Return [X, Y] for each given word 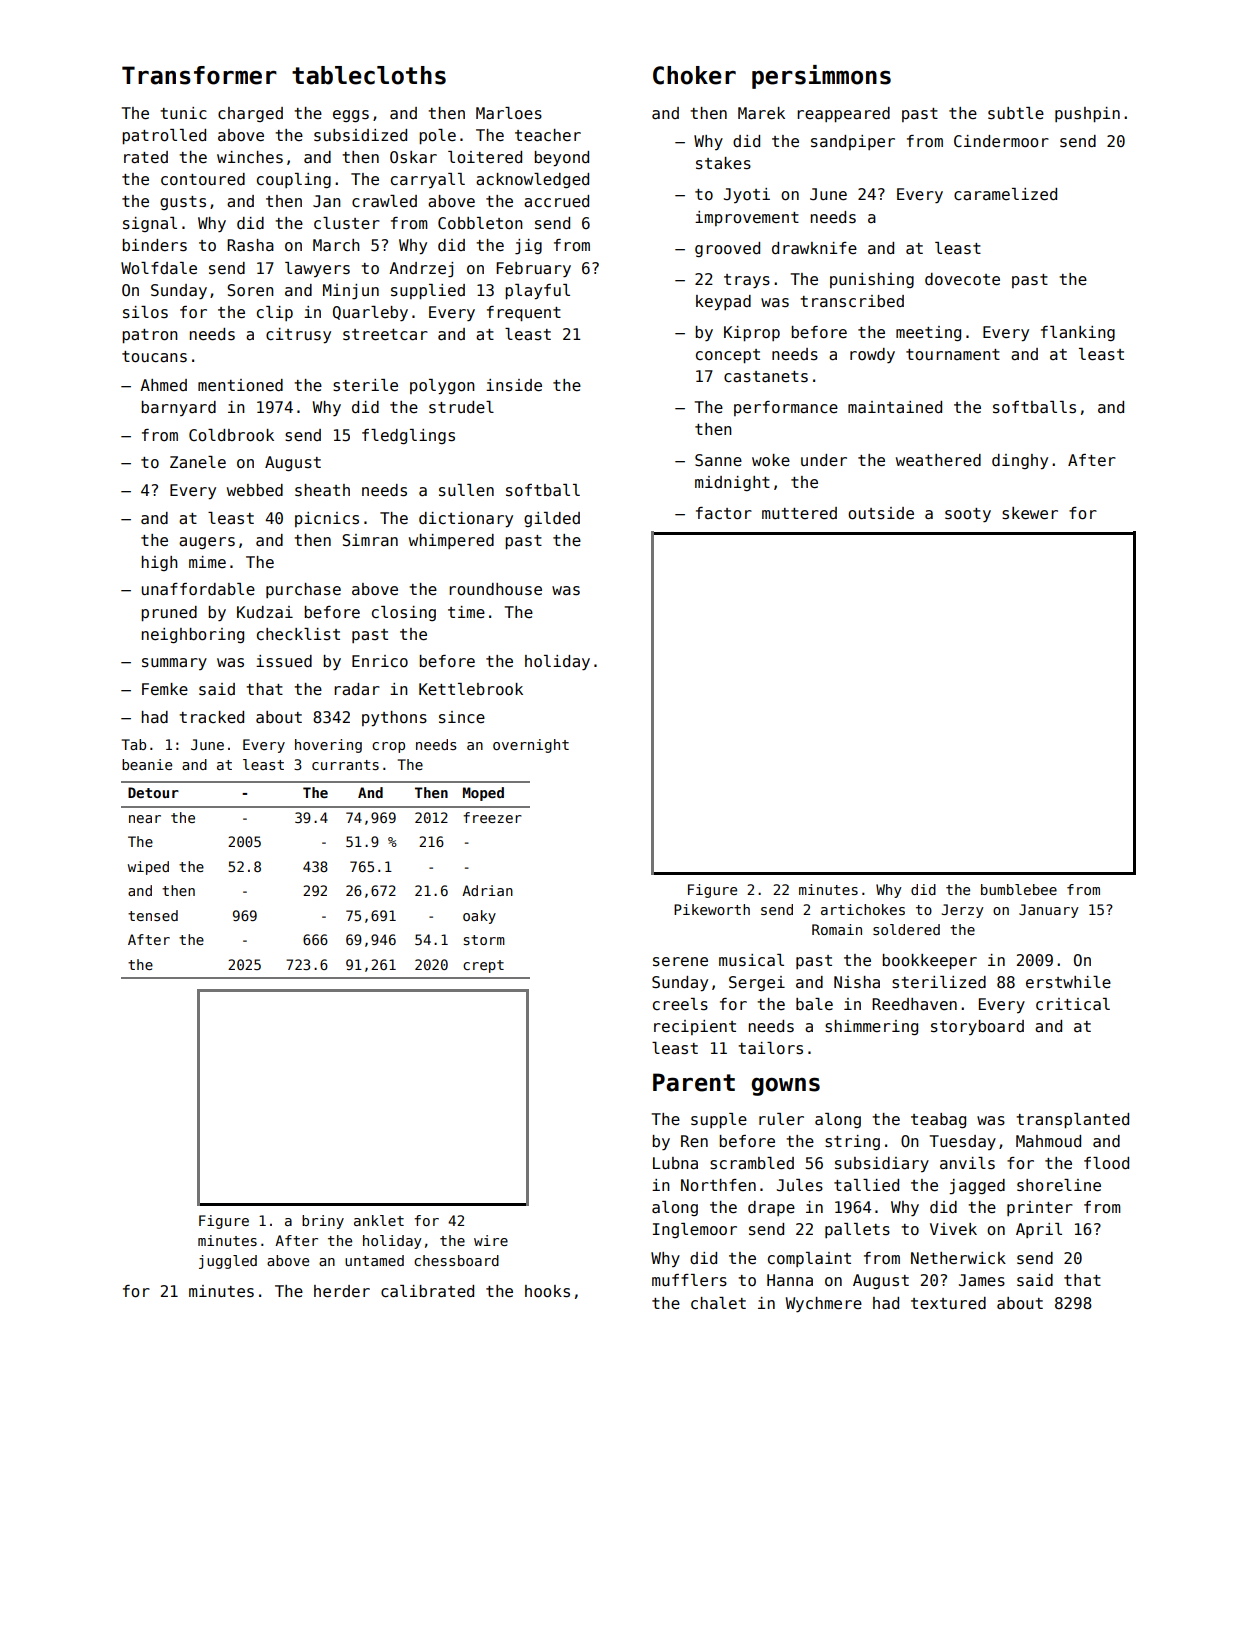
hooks [547, 1291]
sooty [968, 515]
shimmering [871, 1027]
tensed [153, 915]
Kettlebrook [471, 689]
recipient [695, 1027]
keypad [723, 302]
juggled [228, 1262]
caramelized [1005, 194]
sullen [466, 490]
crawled [384, 201]
